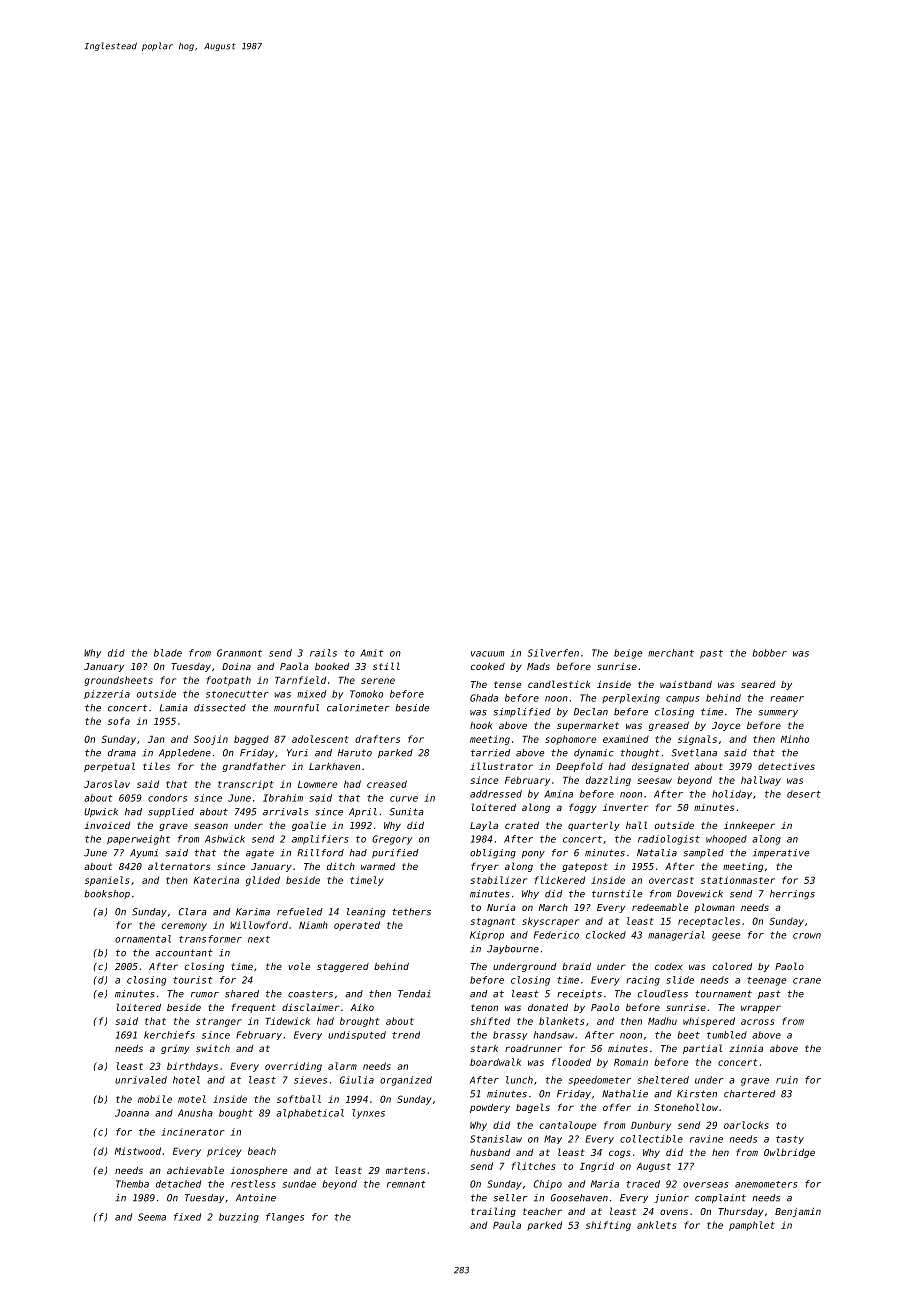 The image size is (908, 1316). Describe the element at coordinates (746, 1125) in the screenshot. I see `oarlocks` at that location.
